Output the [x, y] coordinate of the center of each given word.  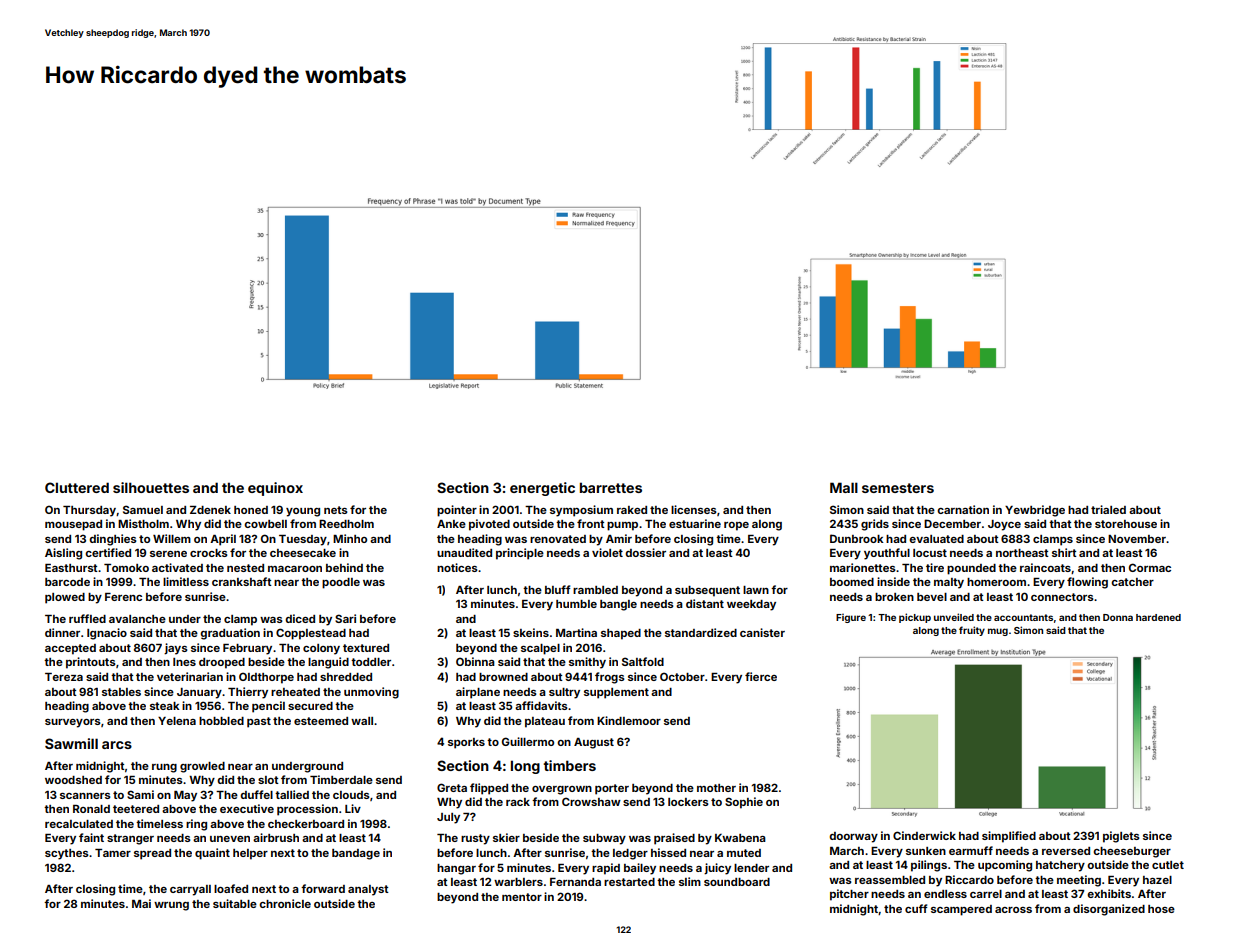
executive [247, 808]
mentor [522, 897]
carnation [963, 509]
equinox [275, 489]
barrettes [611, 487]
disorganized [1109, 910]
